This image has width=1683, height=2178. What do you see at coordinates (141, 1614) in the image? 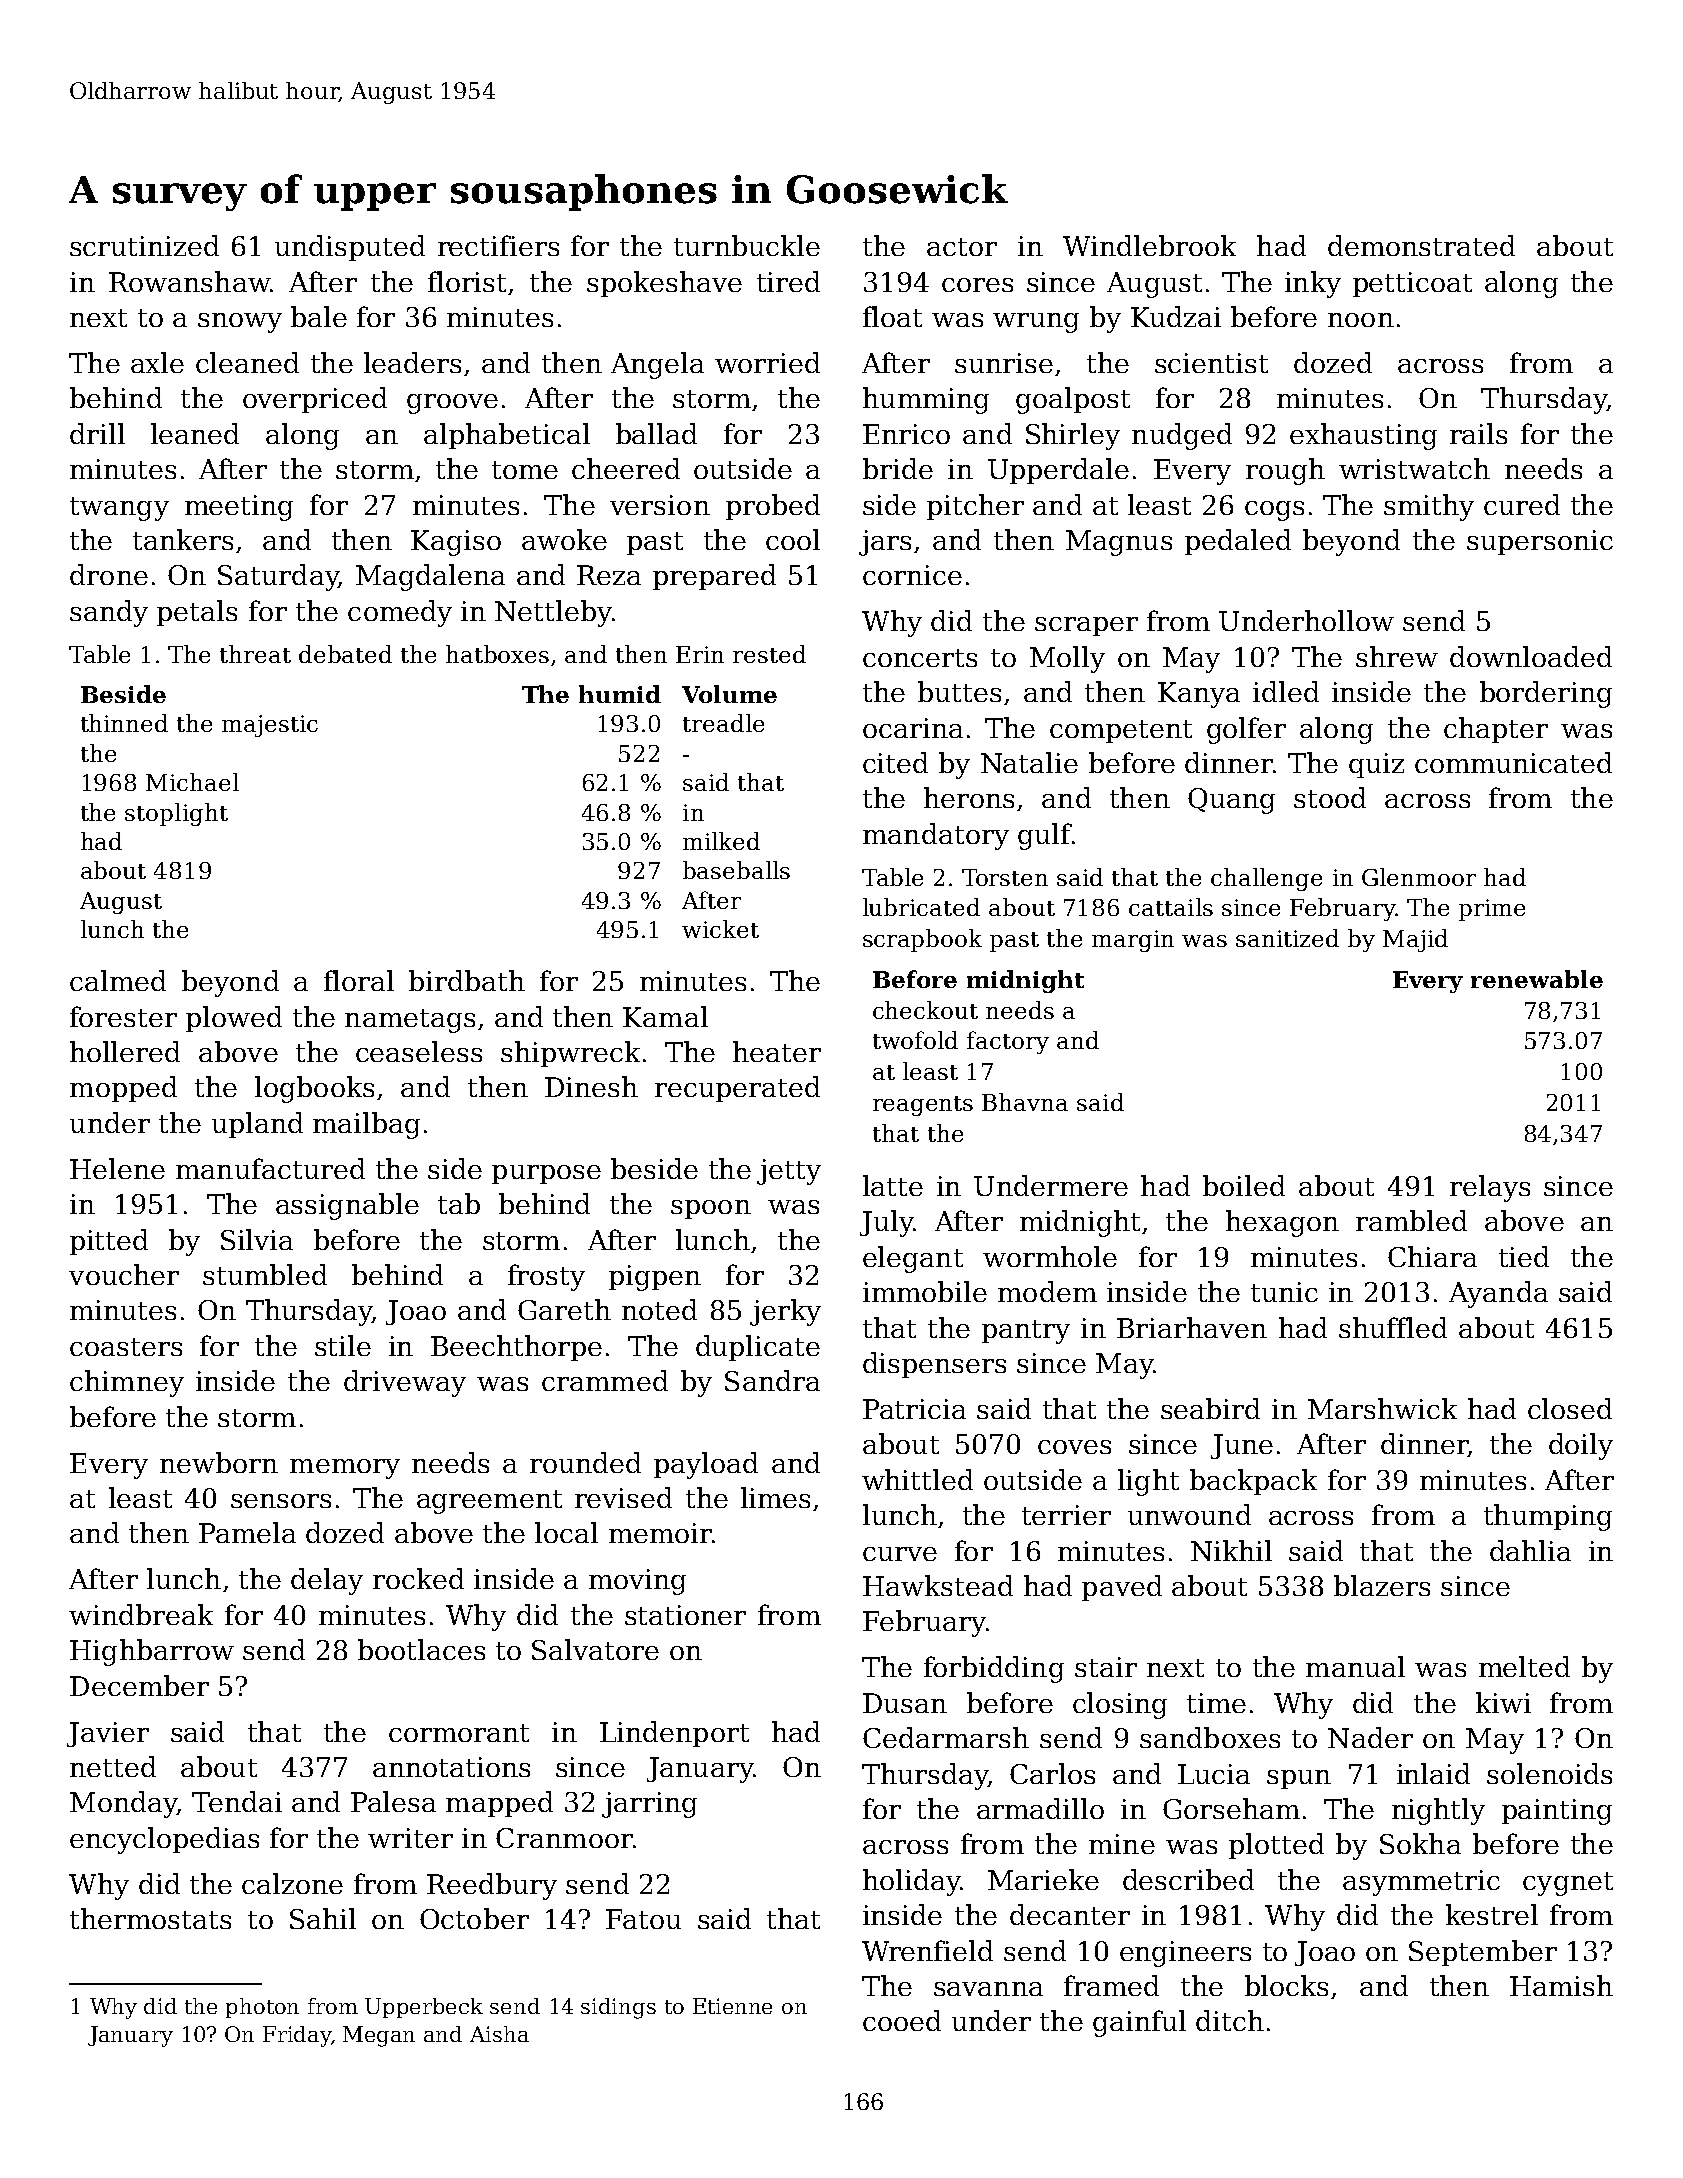
I see `windbreak` at bounding box center [141, 1614].
